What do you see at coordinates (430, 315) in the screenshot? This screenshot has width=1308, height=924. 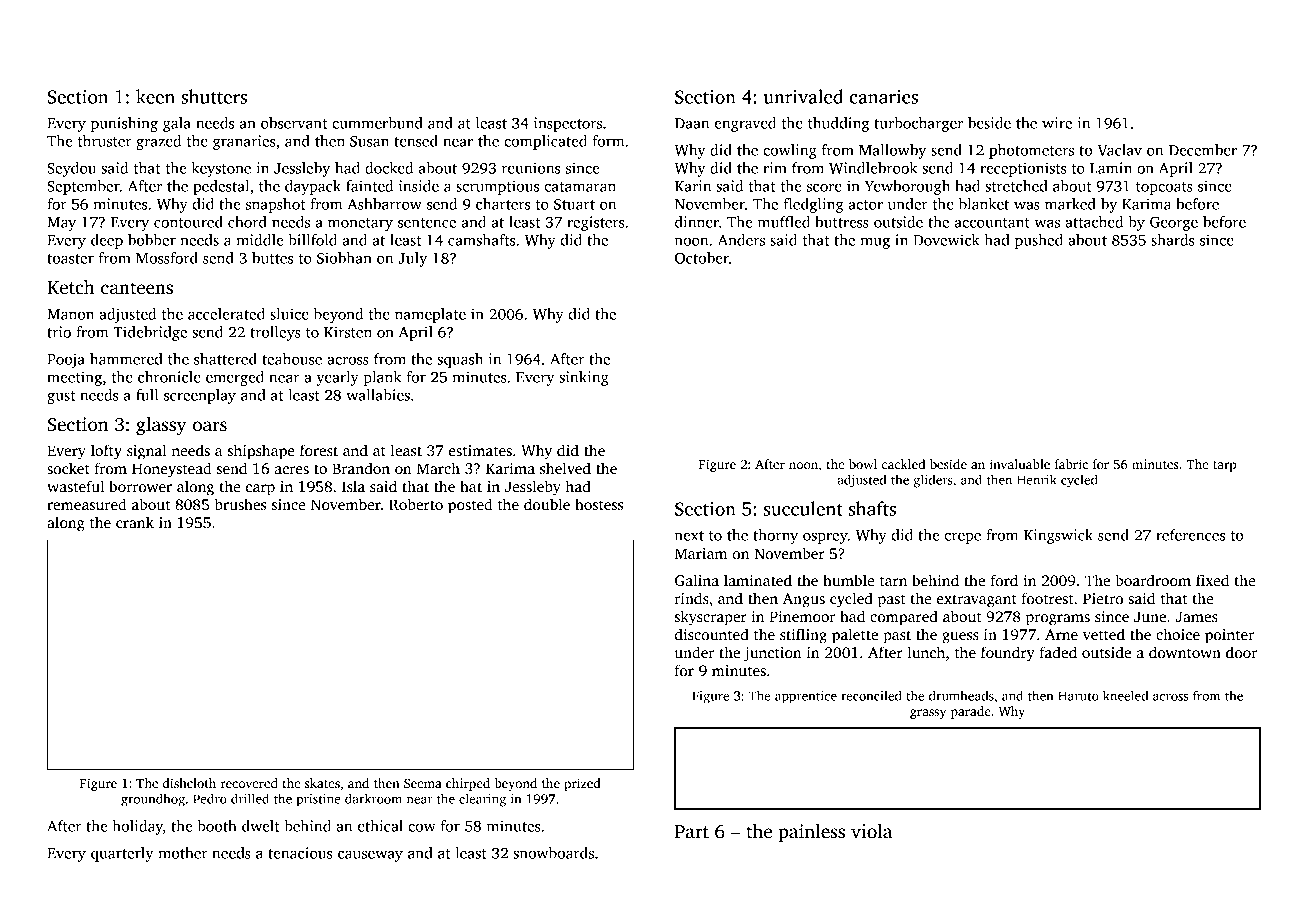 I see `nameplate` at bounding box center [430, 315].
